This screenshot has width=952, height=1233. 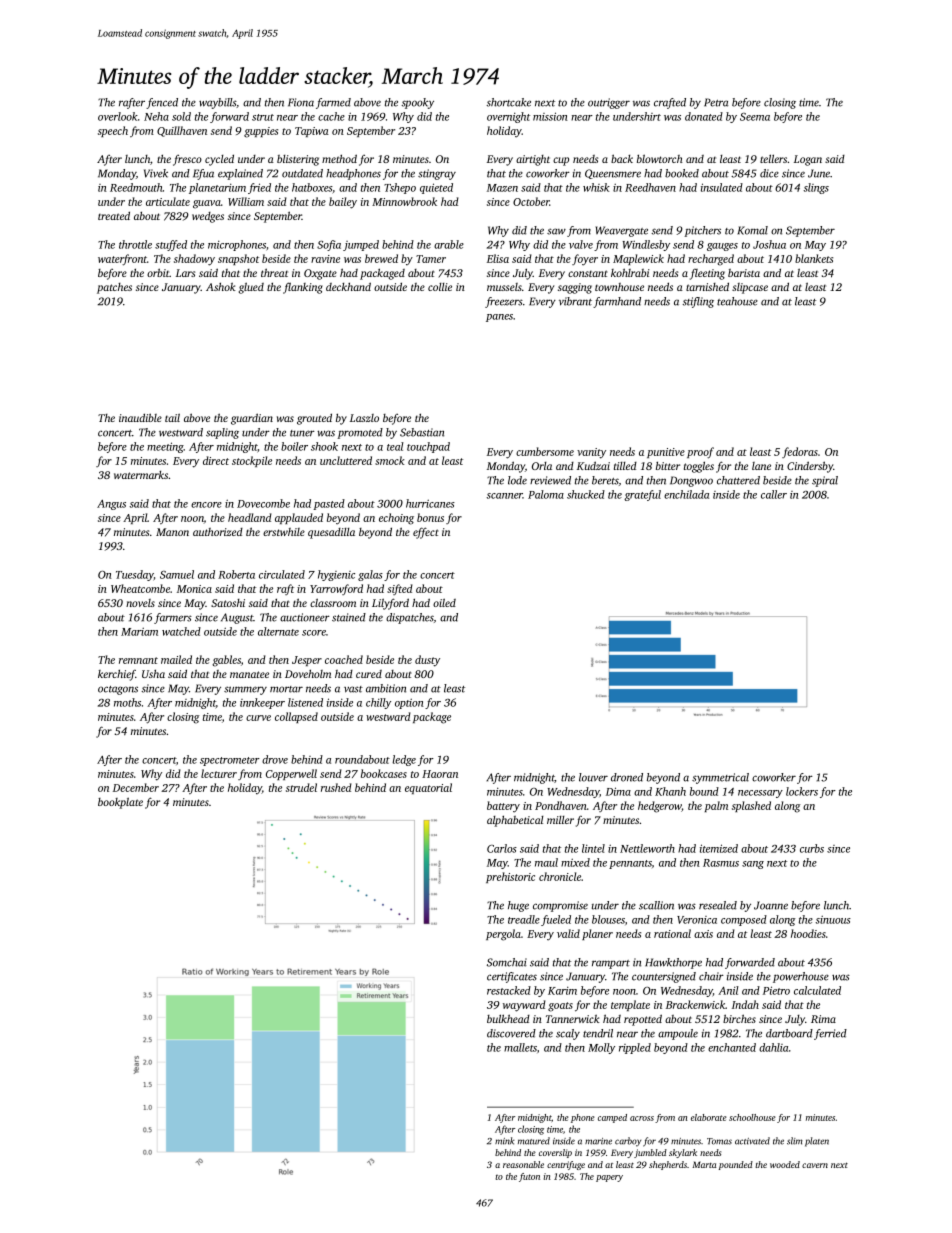 What do you see at coordinates (118, 690) in the screenshot?
I see `octagons` at bounding box center [118, 690].
